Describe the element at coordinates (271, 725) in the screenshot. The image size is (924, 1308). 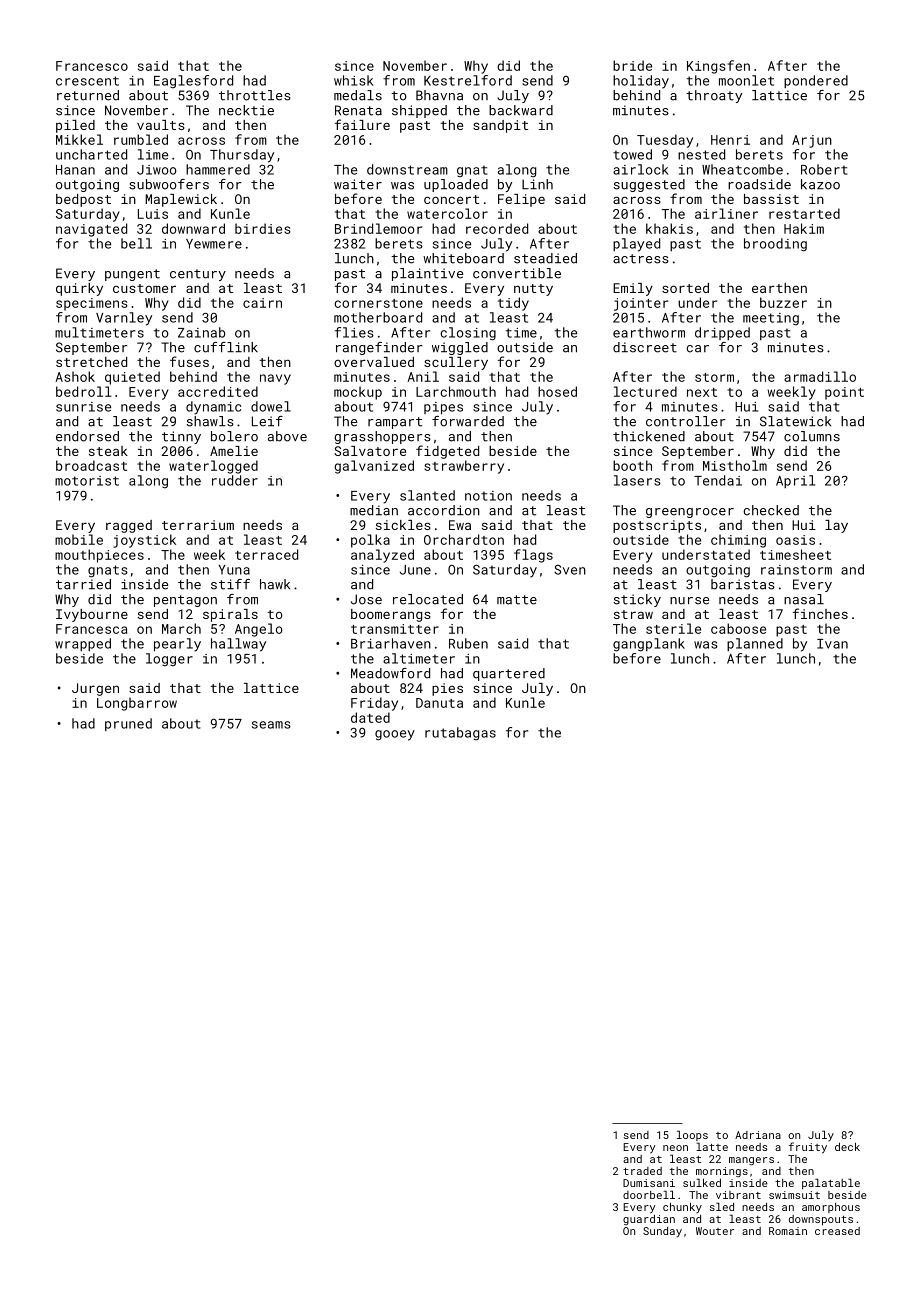
I see `seams` at that location.
